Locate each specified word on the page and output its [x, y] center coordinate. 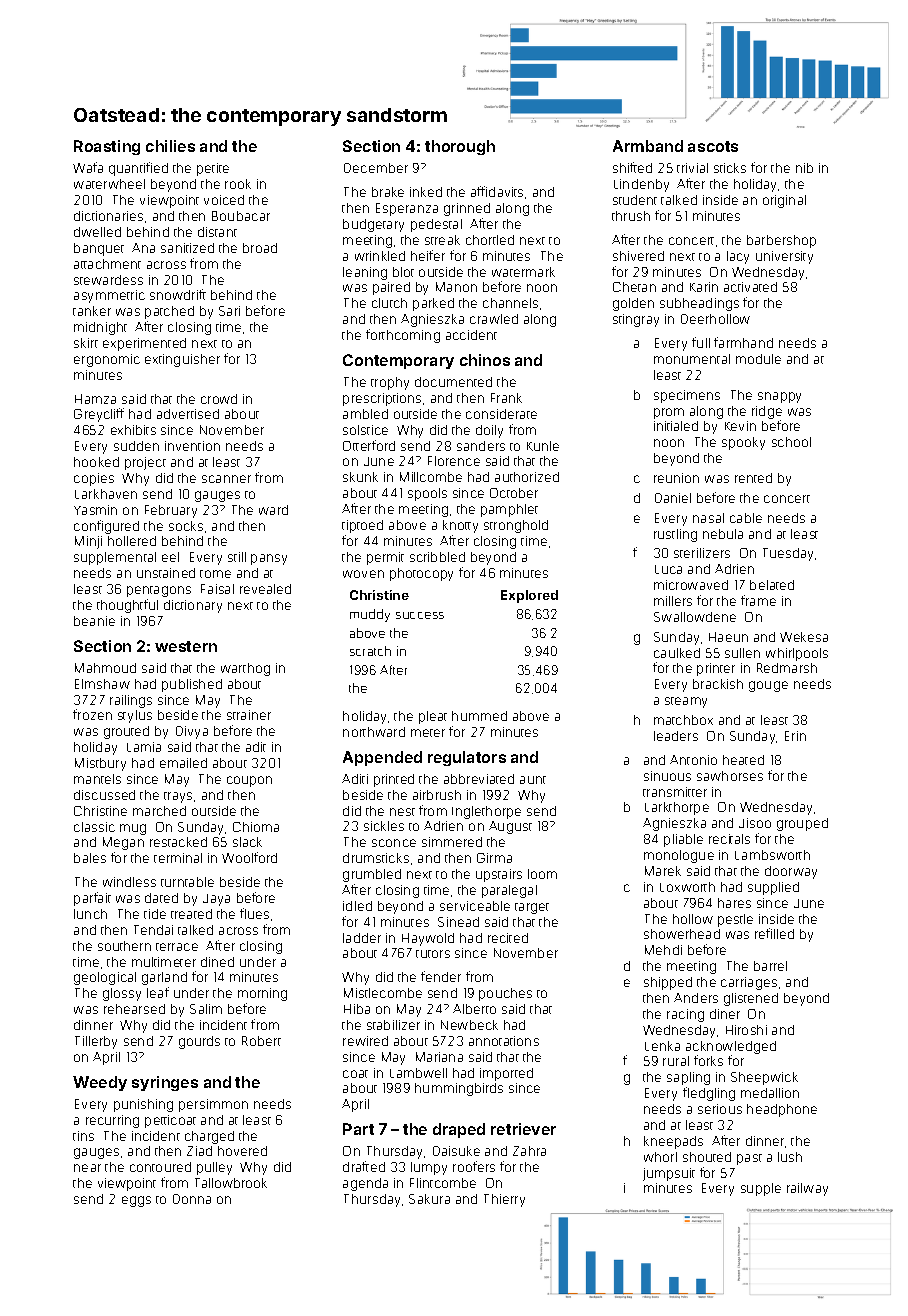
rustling [675, 535]
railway [807, 1189]
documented [453, 382]
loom [542, 874]
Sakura [429, 1199]
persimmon [213, 1105]
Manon [456, 287]
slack [247, 842]
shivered [638, 256]
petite [213, 169]
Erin [795, 736]
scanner [226, 479]
